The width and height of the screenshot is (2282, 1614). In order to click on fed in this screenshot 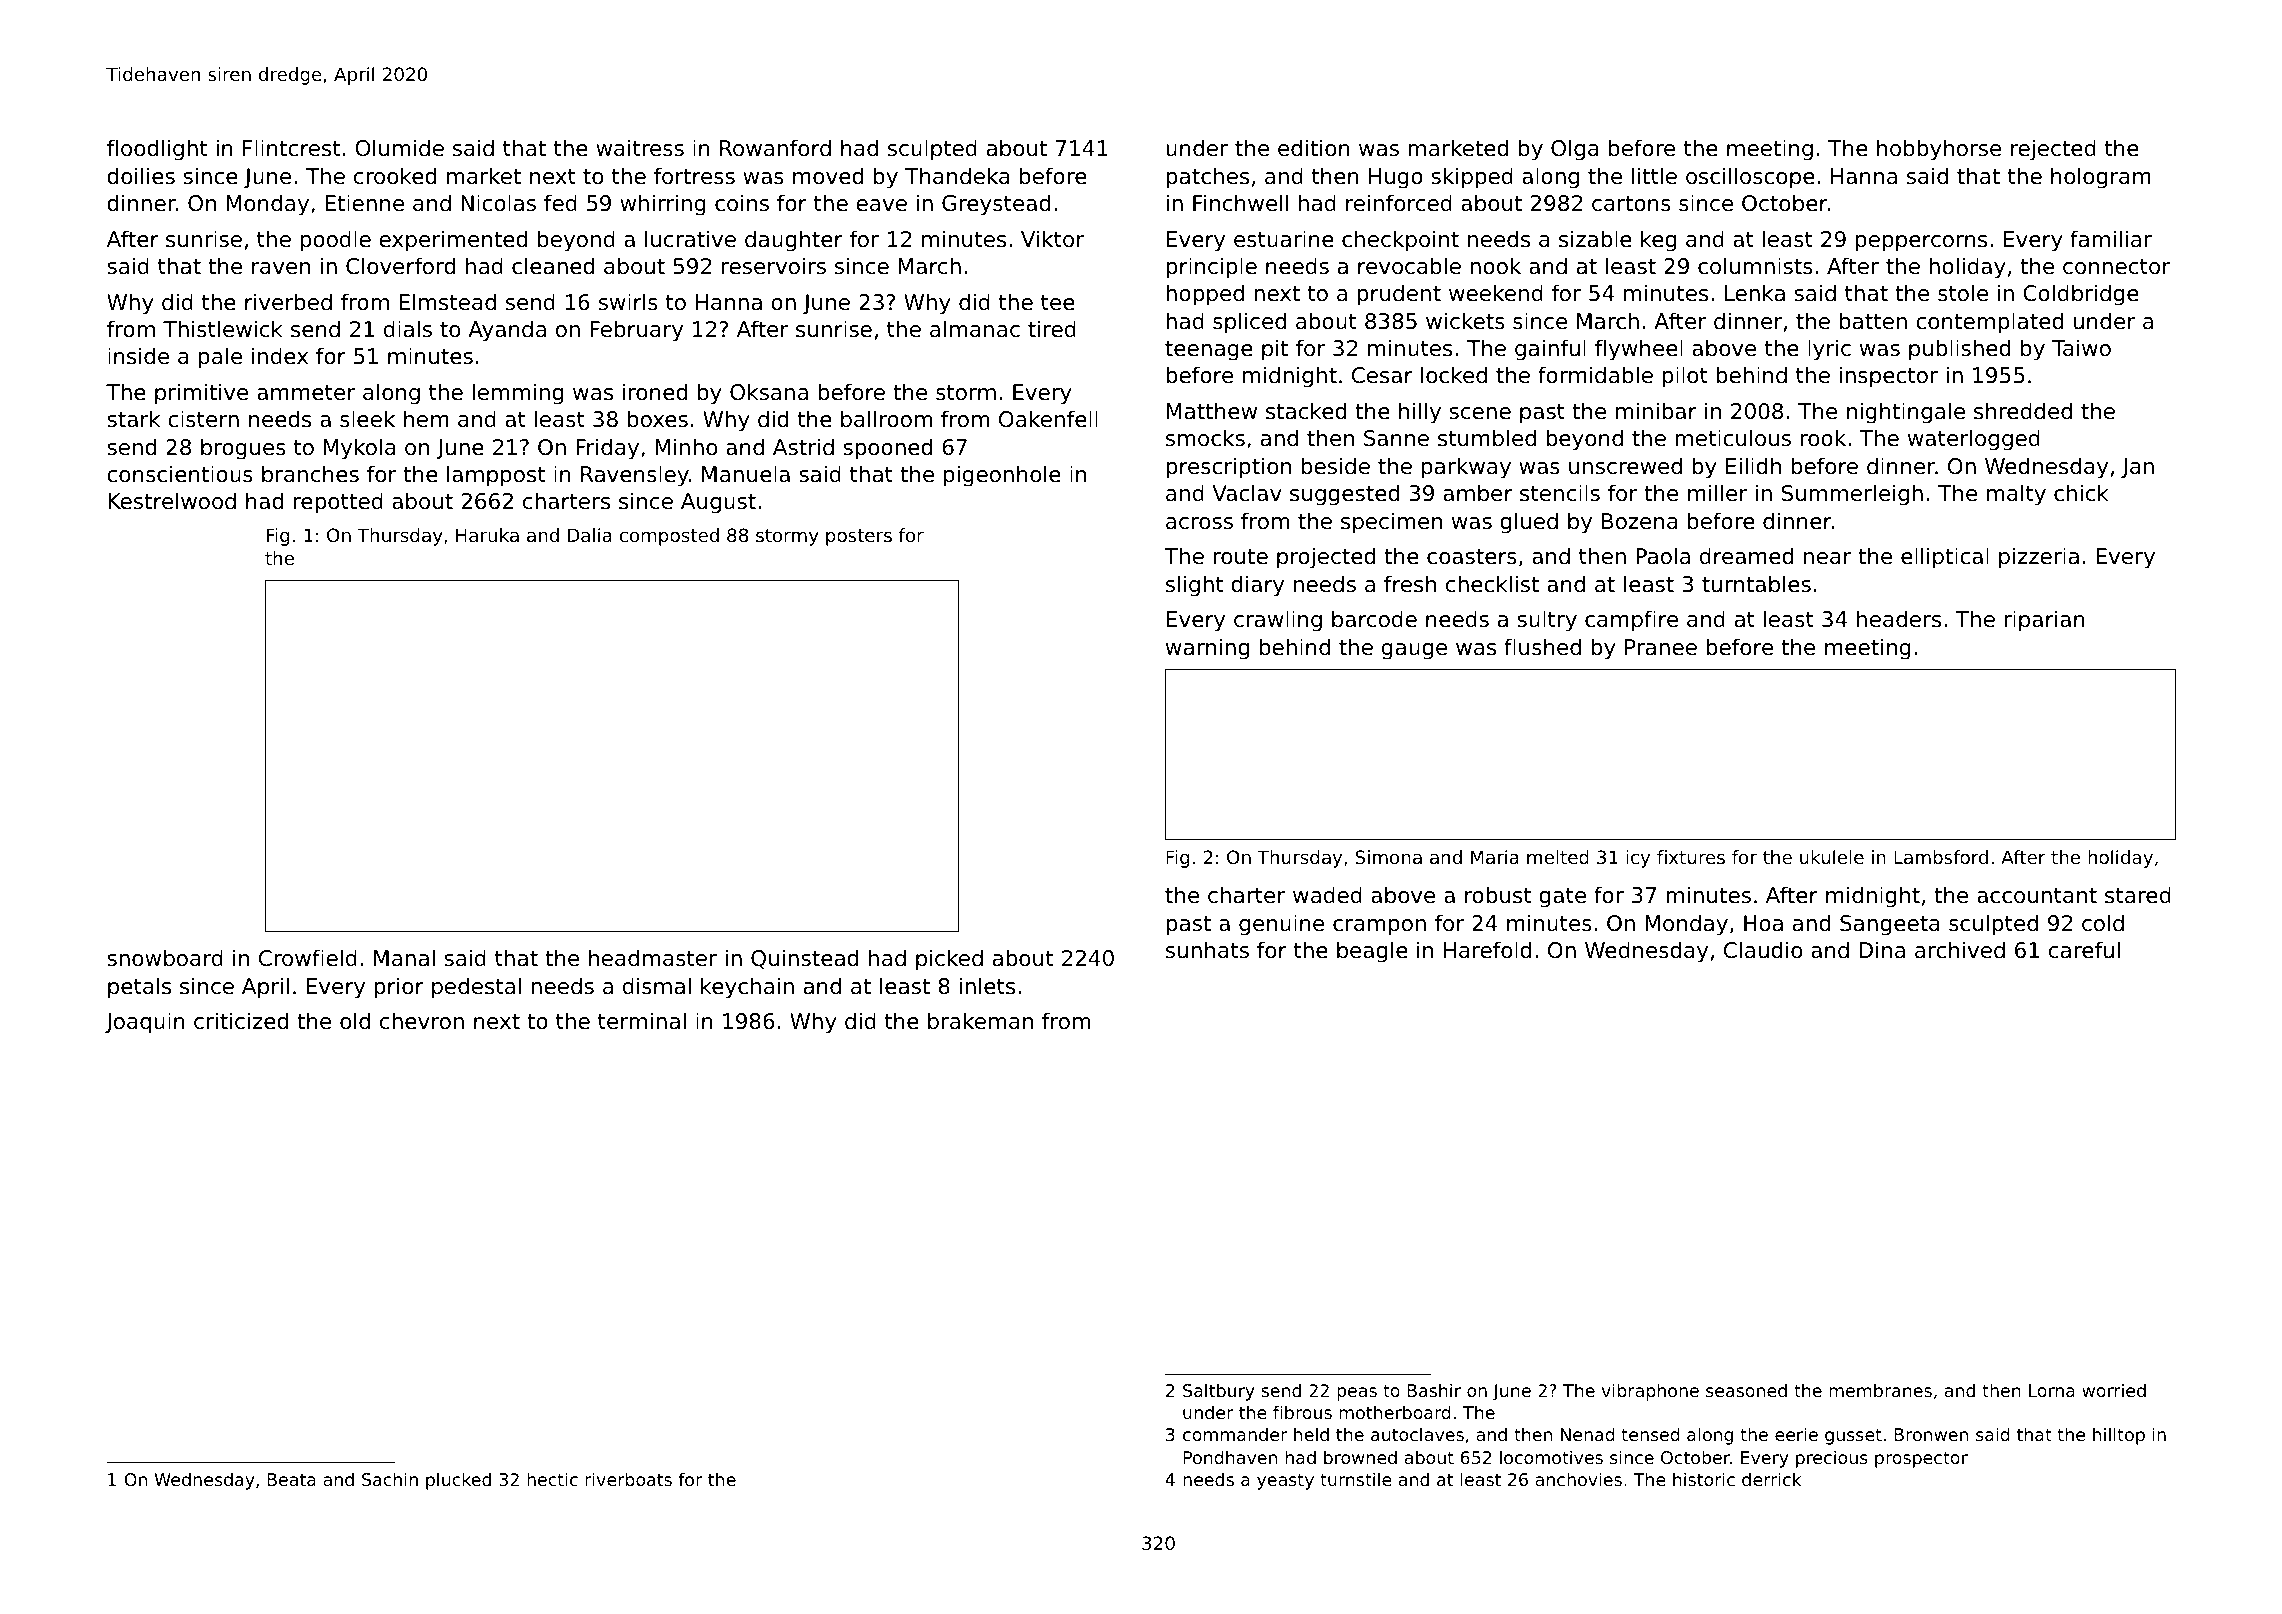, I will do `click(560, 203)`.
